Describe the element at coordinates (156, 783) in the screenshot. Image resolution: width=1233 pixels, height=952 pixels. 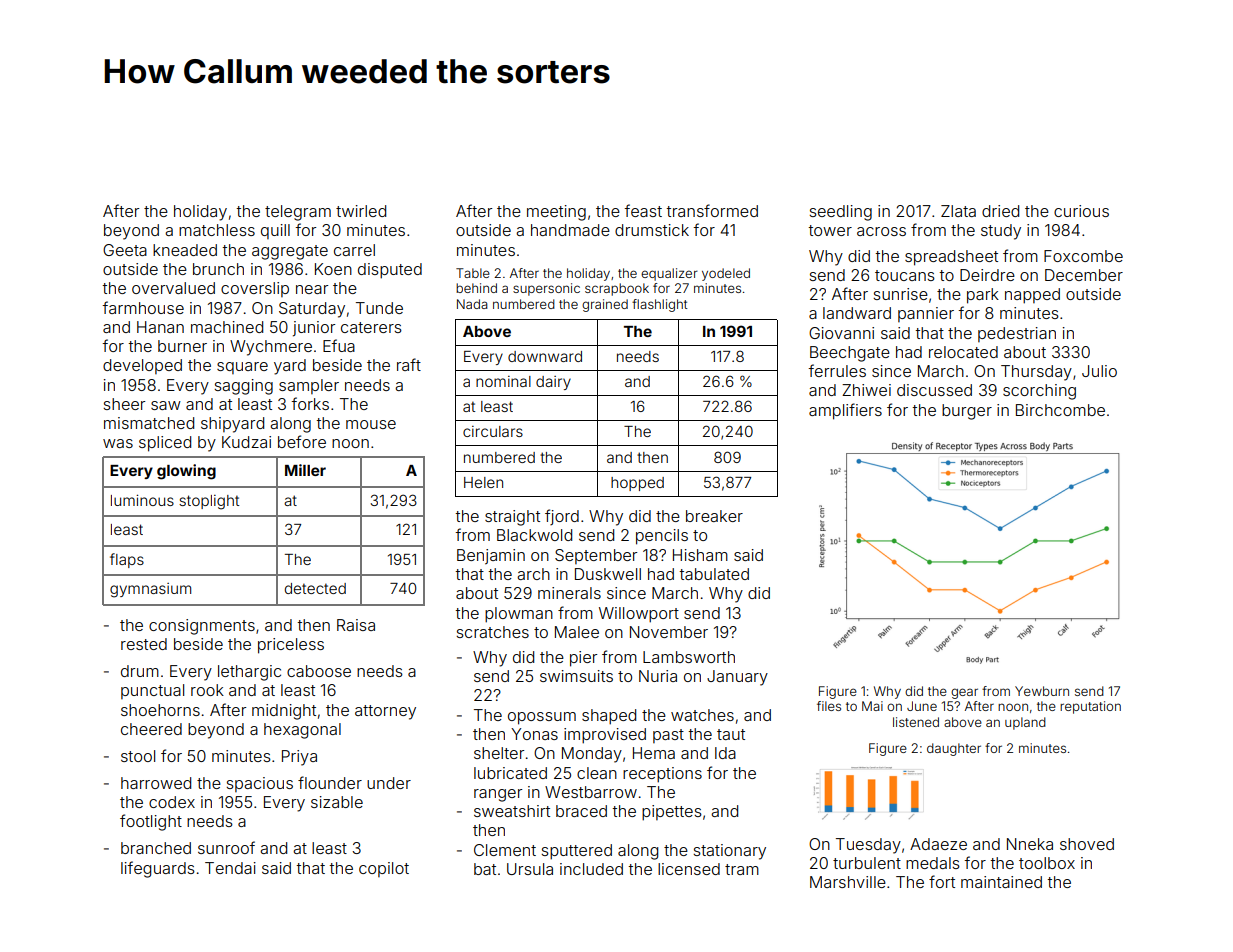
I see `harrowed` at that location.
